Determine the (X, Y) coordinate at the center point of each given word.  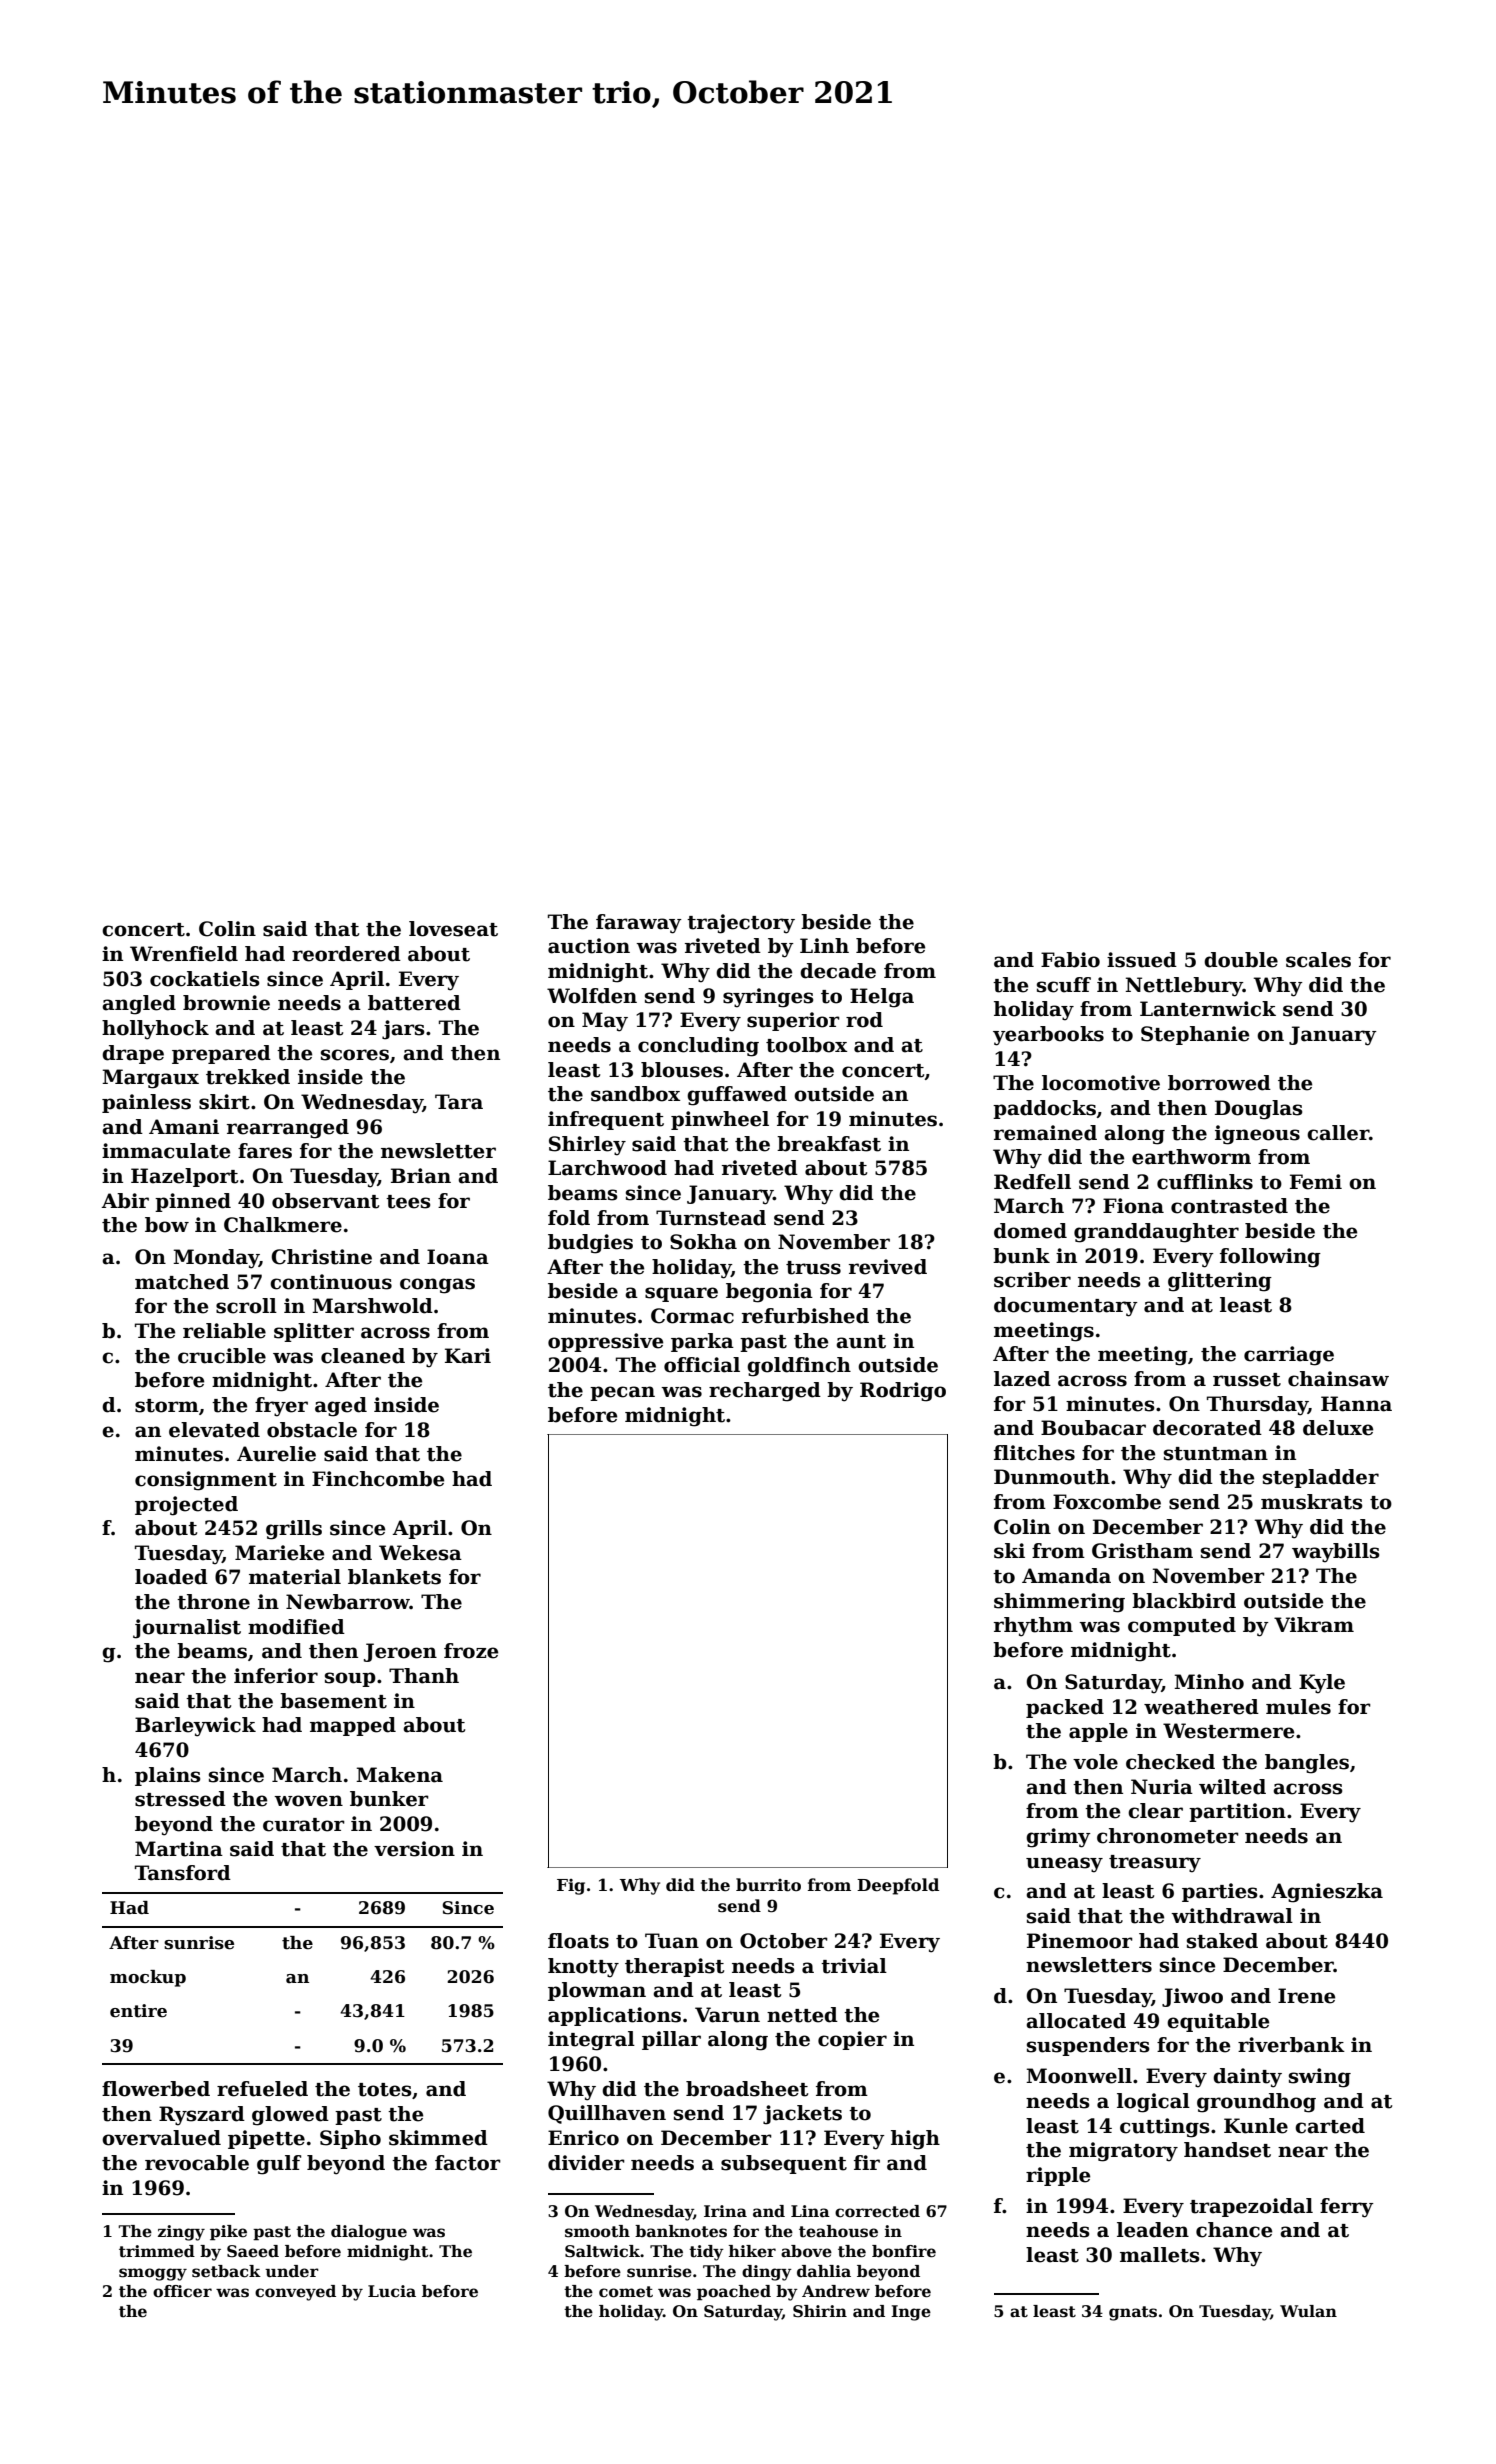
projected (186, 1506)
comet (626, 2292)
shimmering (1059, 1603)
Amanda (1066, 1576)
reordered (346, 954)
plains (168, 1776)
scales (1318, 960)
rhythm (1033, 1627)
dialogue (369, 2233)
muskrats (1312, 1502)
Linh (824, 945)
